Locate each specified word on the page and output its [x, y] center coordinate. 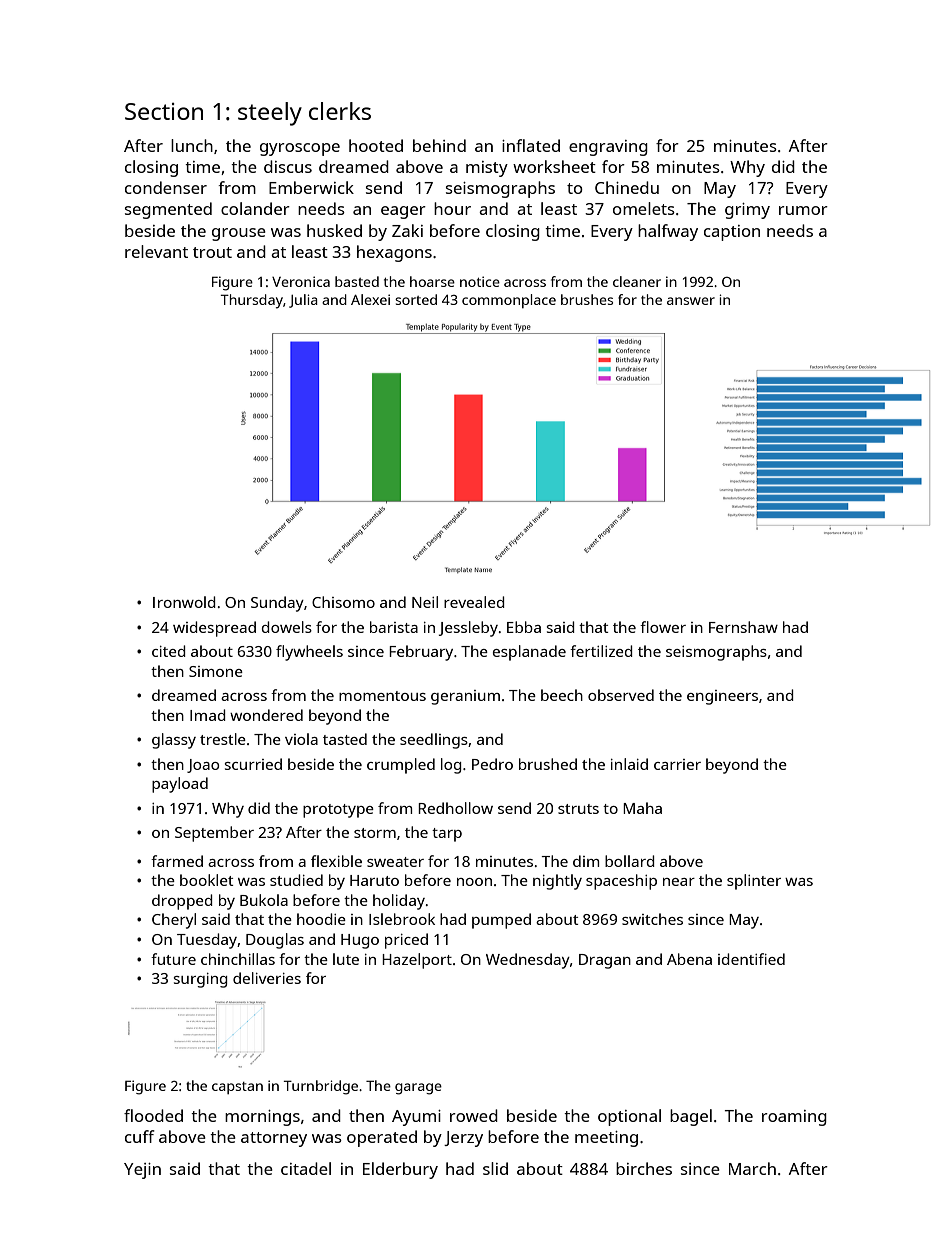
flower [663, 627]
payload [180, 785]
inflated [531, 145]
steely [270, 114]
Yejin [142, 1171]
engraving [608, 148]
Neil [425, 602]
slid [495, 1168]
